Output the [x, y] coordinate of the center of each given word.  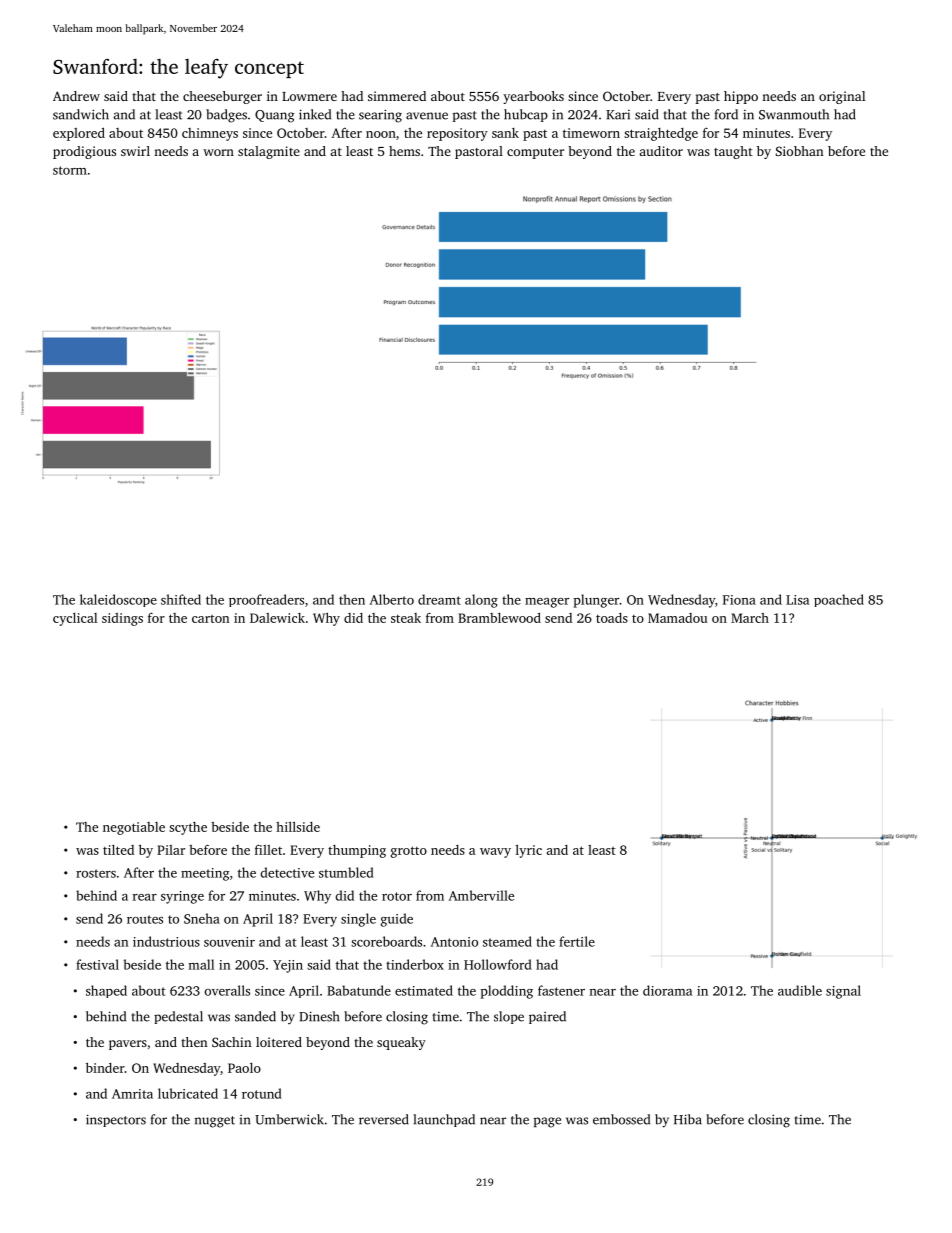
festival [97, 964]
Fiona [739, 600]
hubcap [526, 115]
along [481, 601]
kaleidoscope [118, 600]
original [842, 97]
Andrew [76, 96]
